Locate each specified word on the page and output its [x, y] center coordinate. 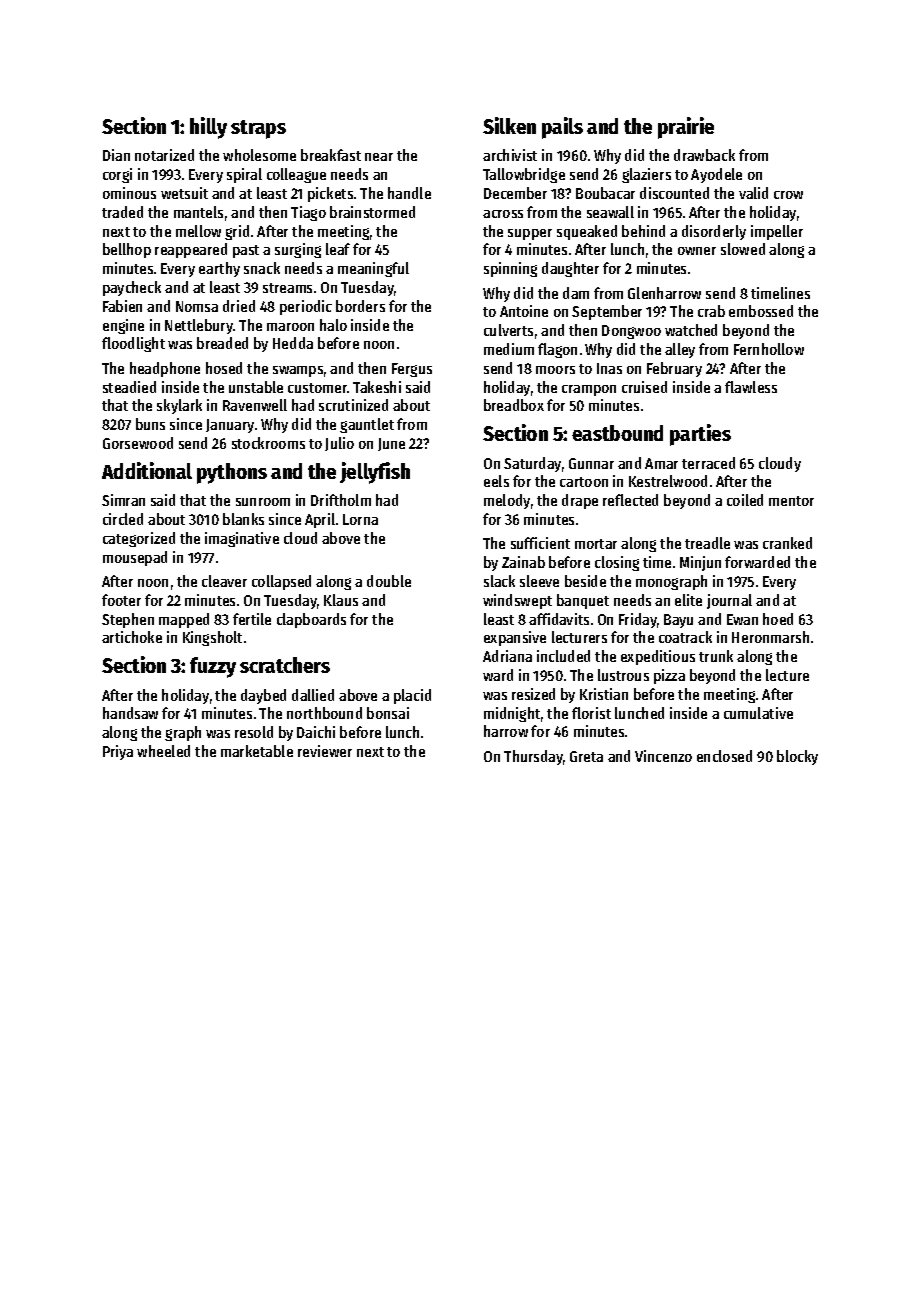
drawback [704, 155]
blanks [243, 519]
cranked [787, 543]
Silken [509, 125]
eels [496, 481]
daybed [263, 696]
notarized [164, 155]
